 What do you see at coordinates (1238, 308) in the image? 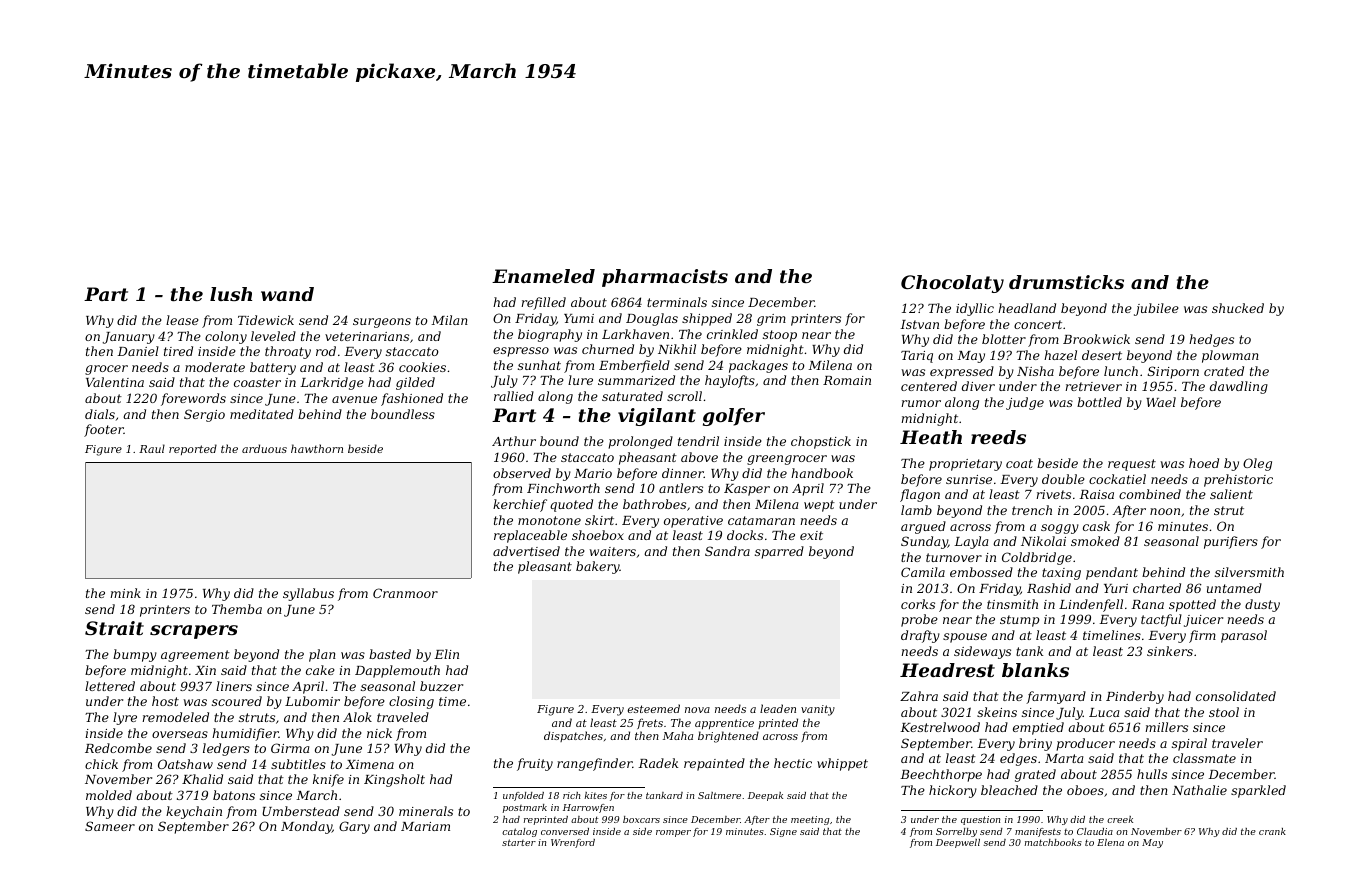
I see `shucked` at bounding box center [1238, 308].
